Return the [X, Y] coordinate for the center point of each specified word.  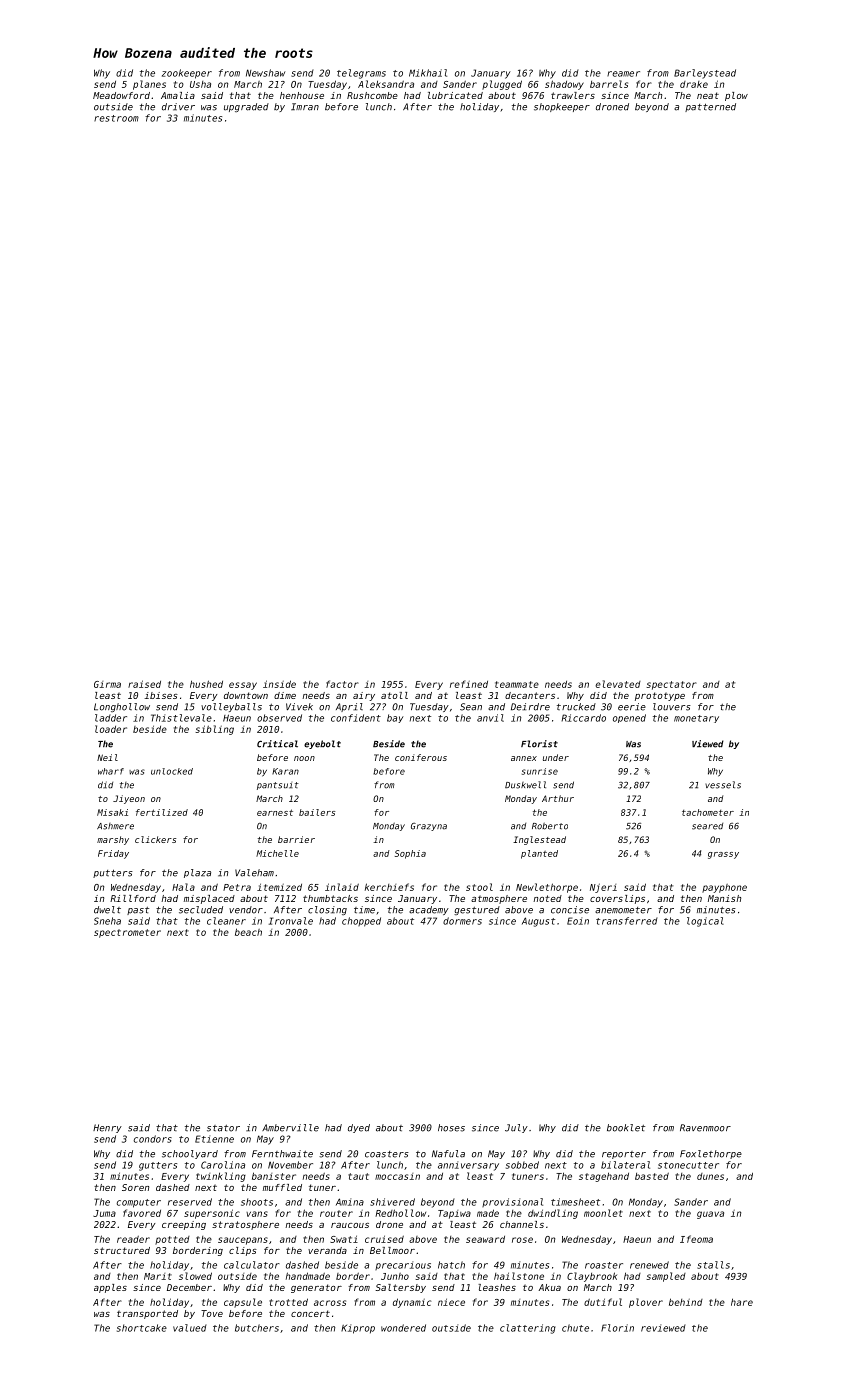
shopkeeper [562, 107]
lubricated [455, 95]
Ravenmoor [705, 1128]
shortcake [142, 1328]
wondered [403, 1328]
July [516, 1128]
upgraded [246, 107]
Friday [113, 854]
